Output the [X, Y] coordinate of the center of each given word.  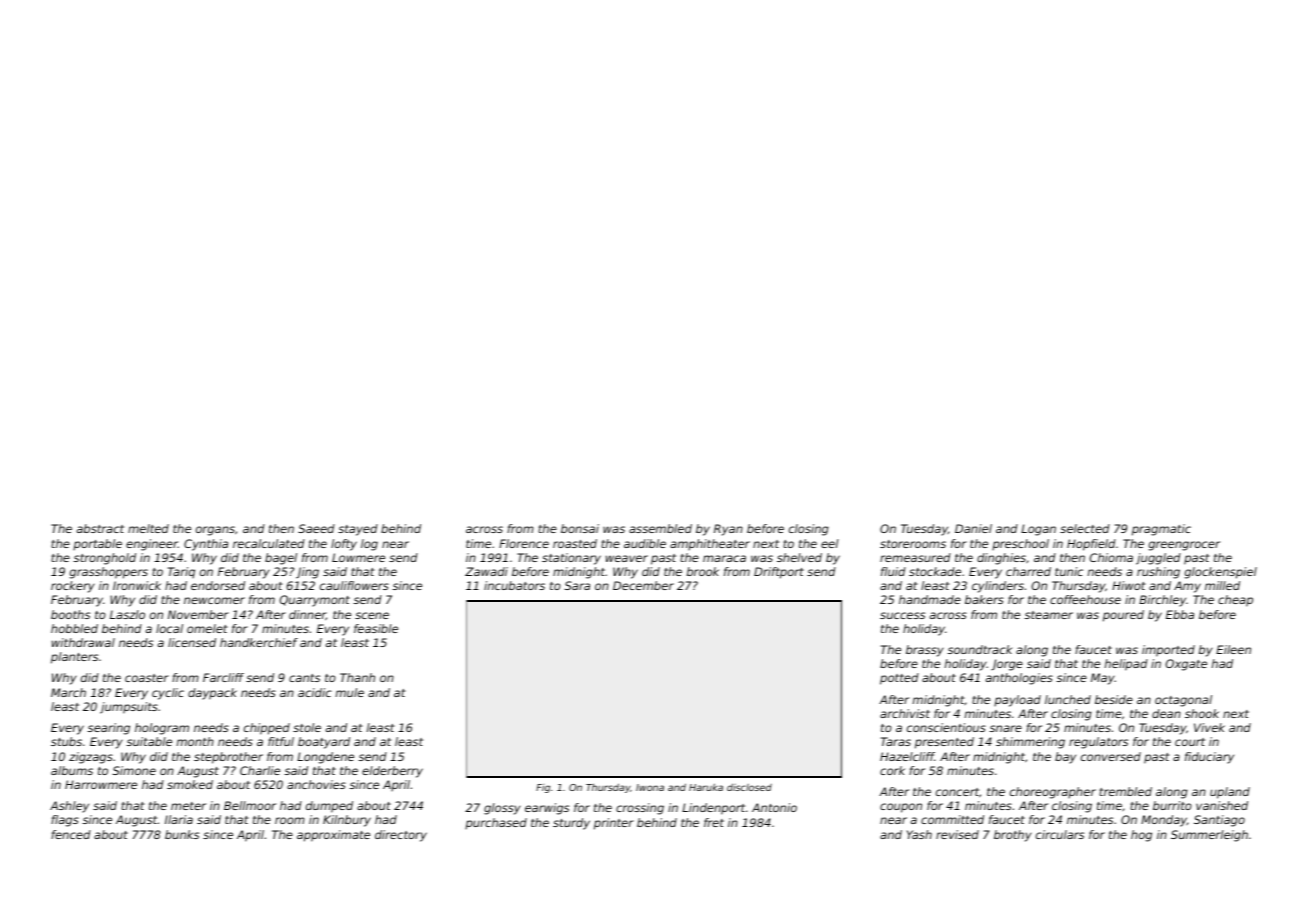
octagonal [1183, 701]
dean [1166, 713]
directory [401, 836]
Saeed [316, 528]
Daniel [973, 528]
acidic [315, 692]
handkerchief [259, 642]
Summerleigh [1209, 836]
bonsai [580, 528]
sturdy [571, 824]
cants [304, 678]
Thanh [357, 677]
